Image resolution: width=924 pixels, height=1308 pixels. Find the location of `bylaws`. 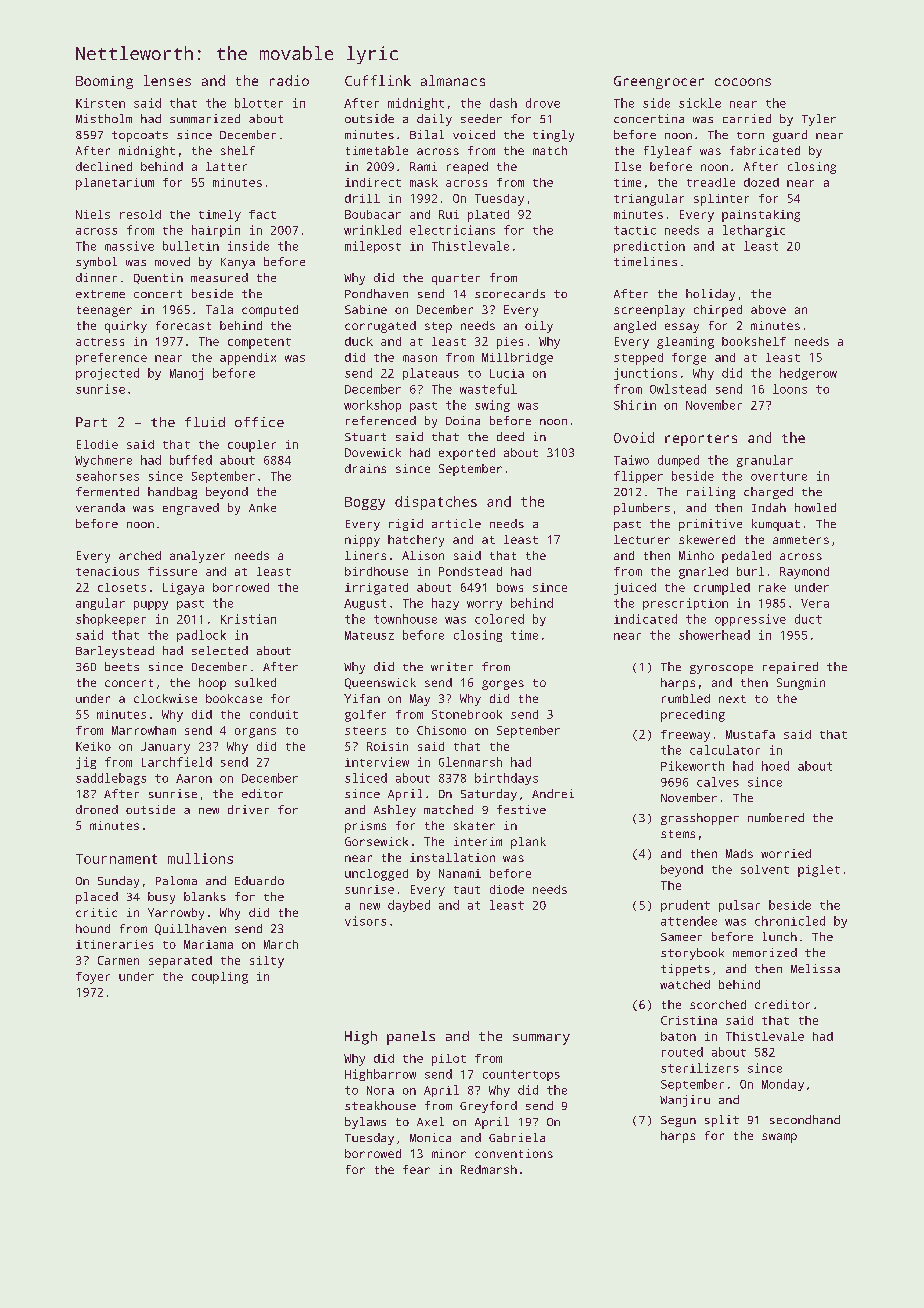

bylaws is located at coordinates (365, 1123).
